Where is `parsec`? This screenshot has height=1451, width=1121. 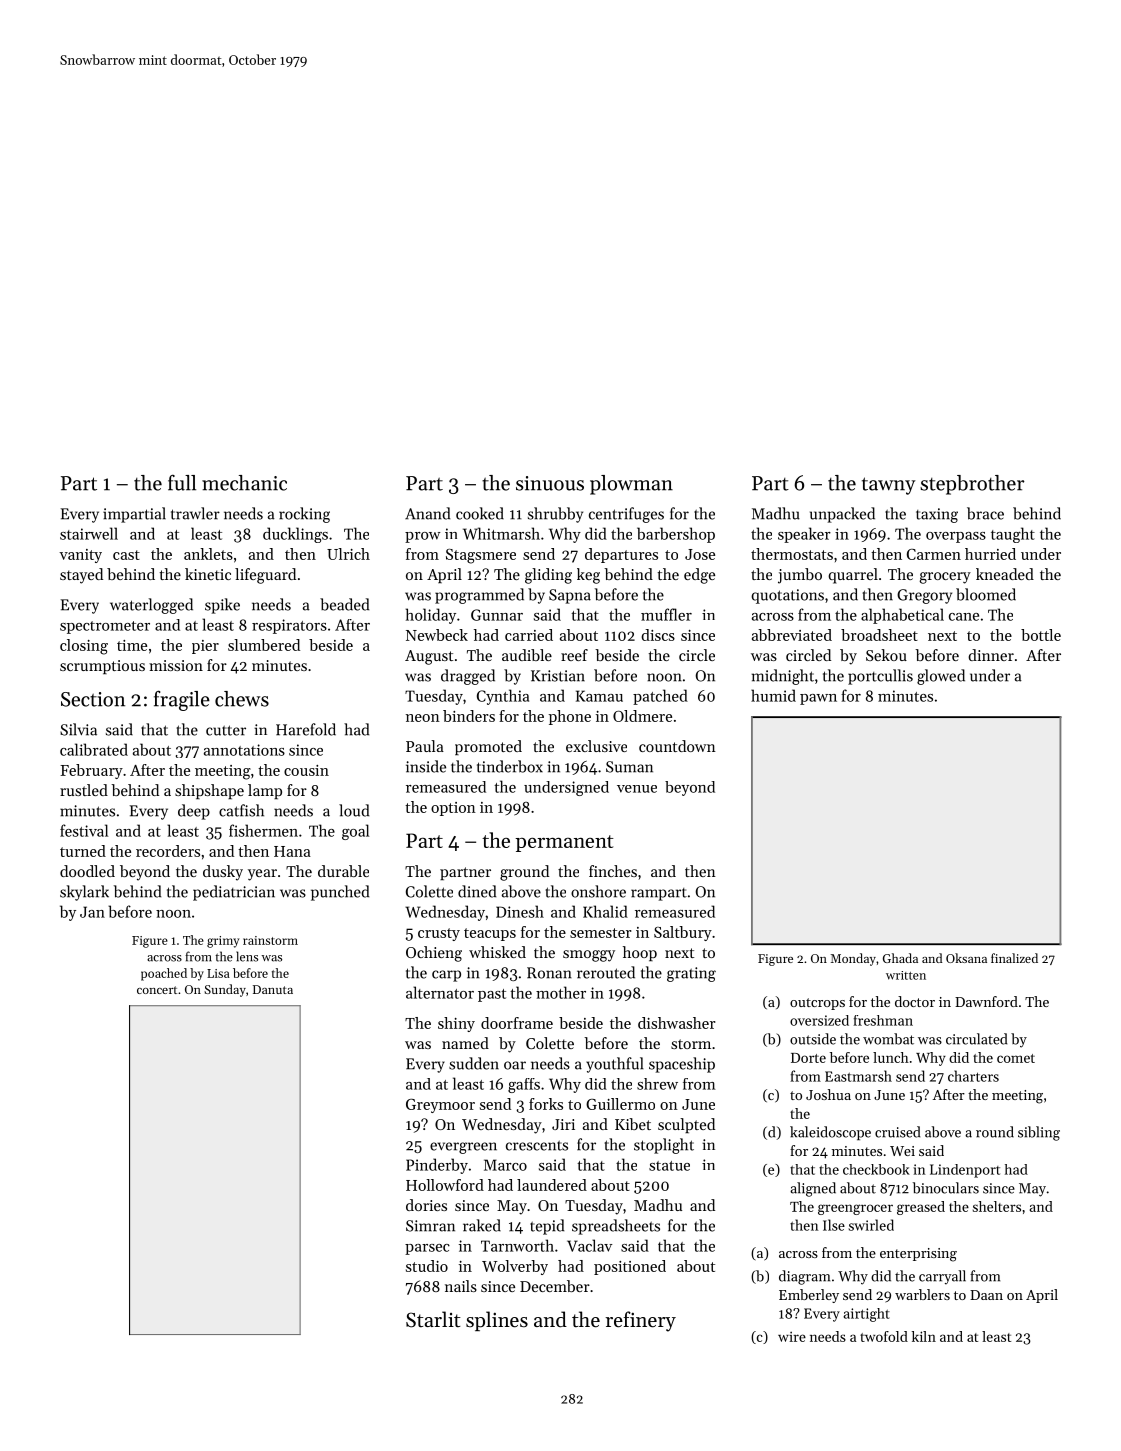 parsec is located at coordinates (427, 1249).
